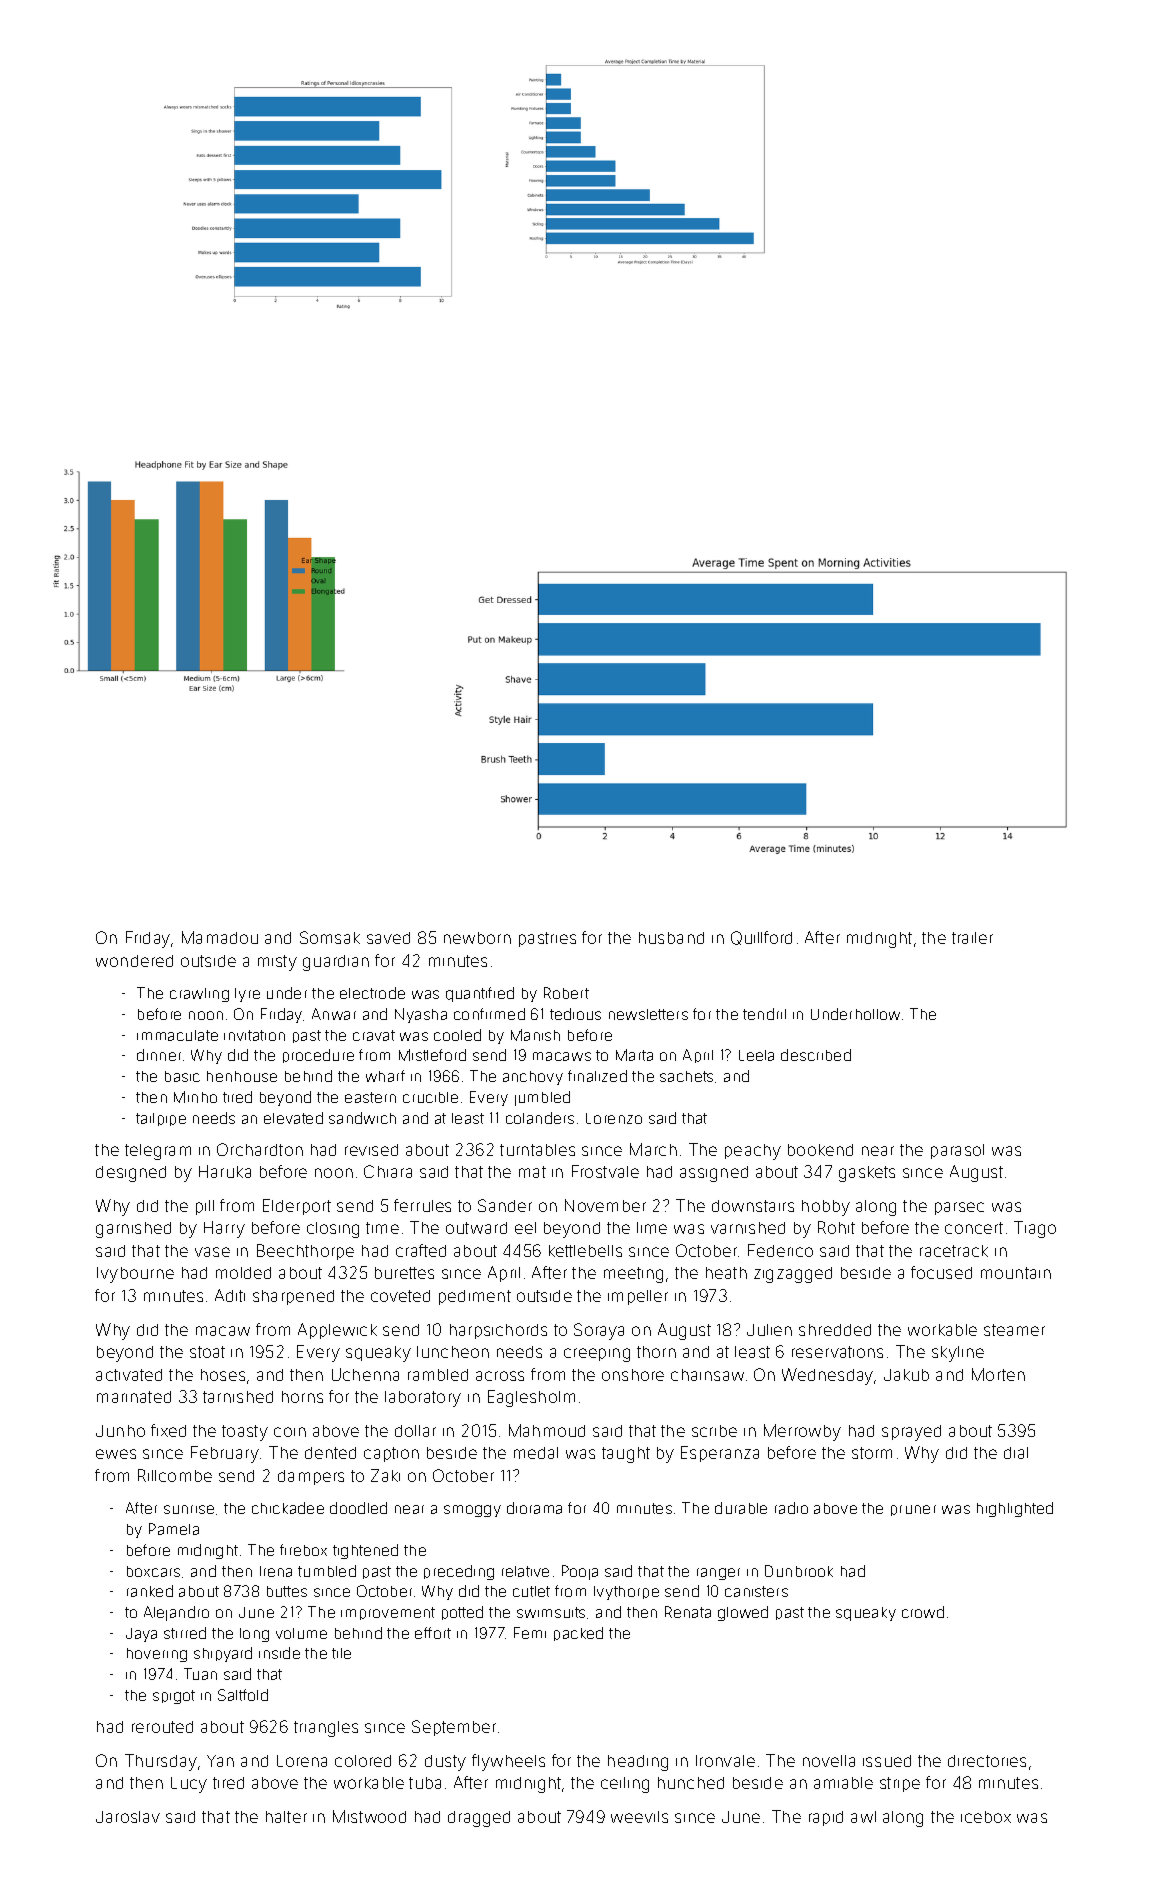 This page has height=1902, width=1155. I want to click on mountain, so click(1016, 1273).
